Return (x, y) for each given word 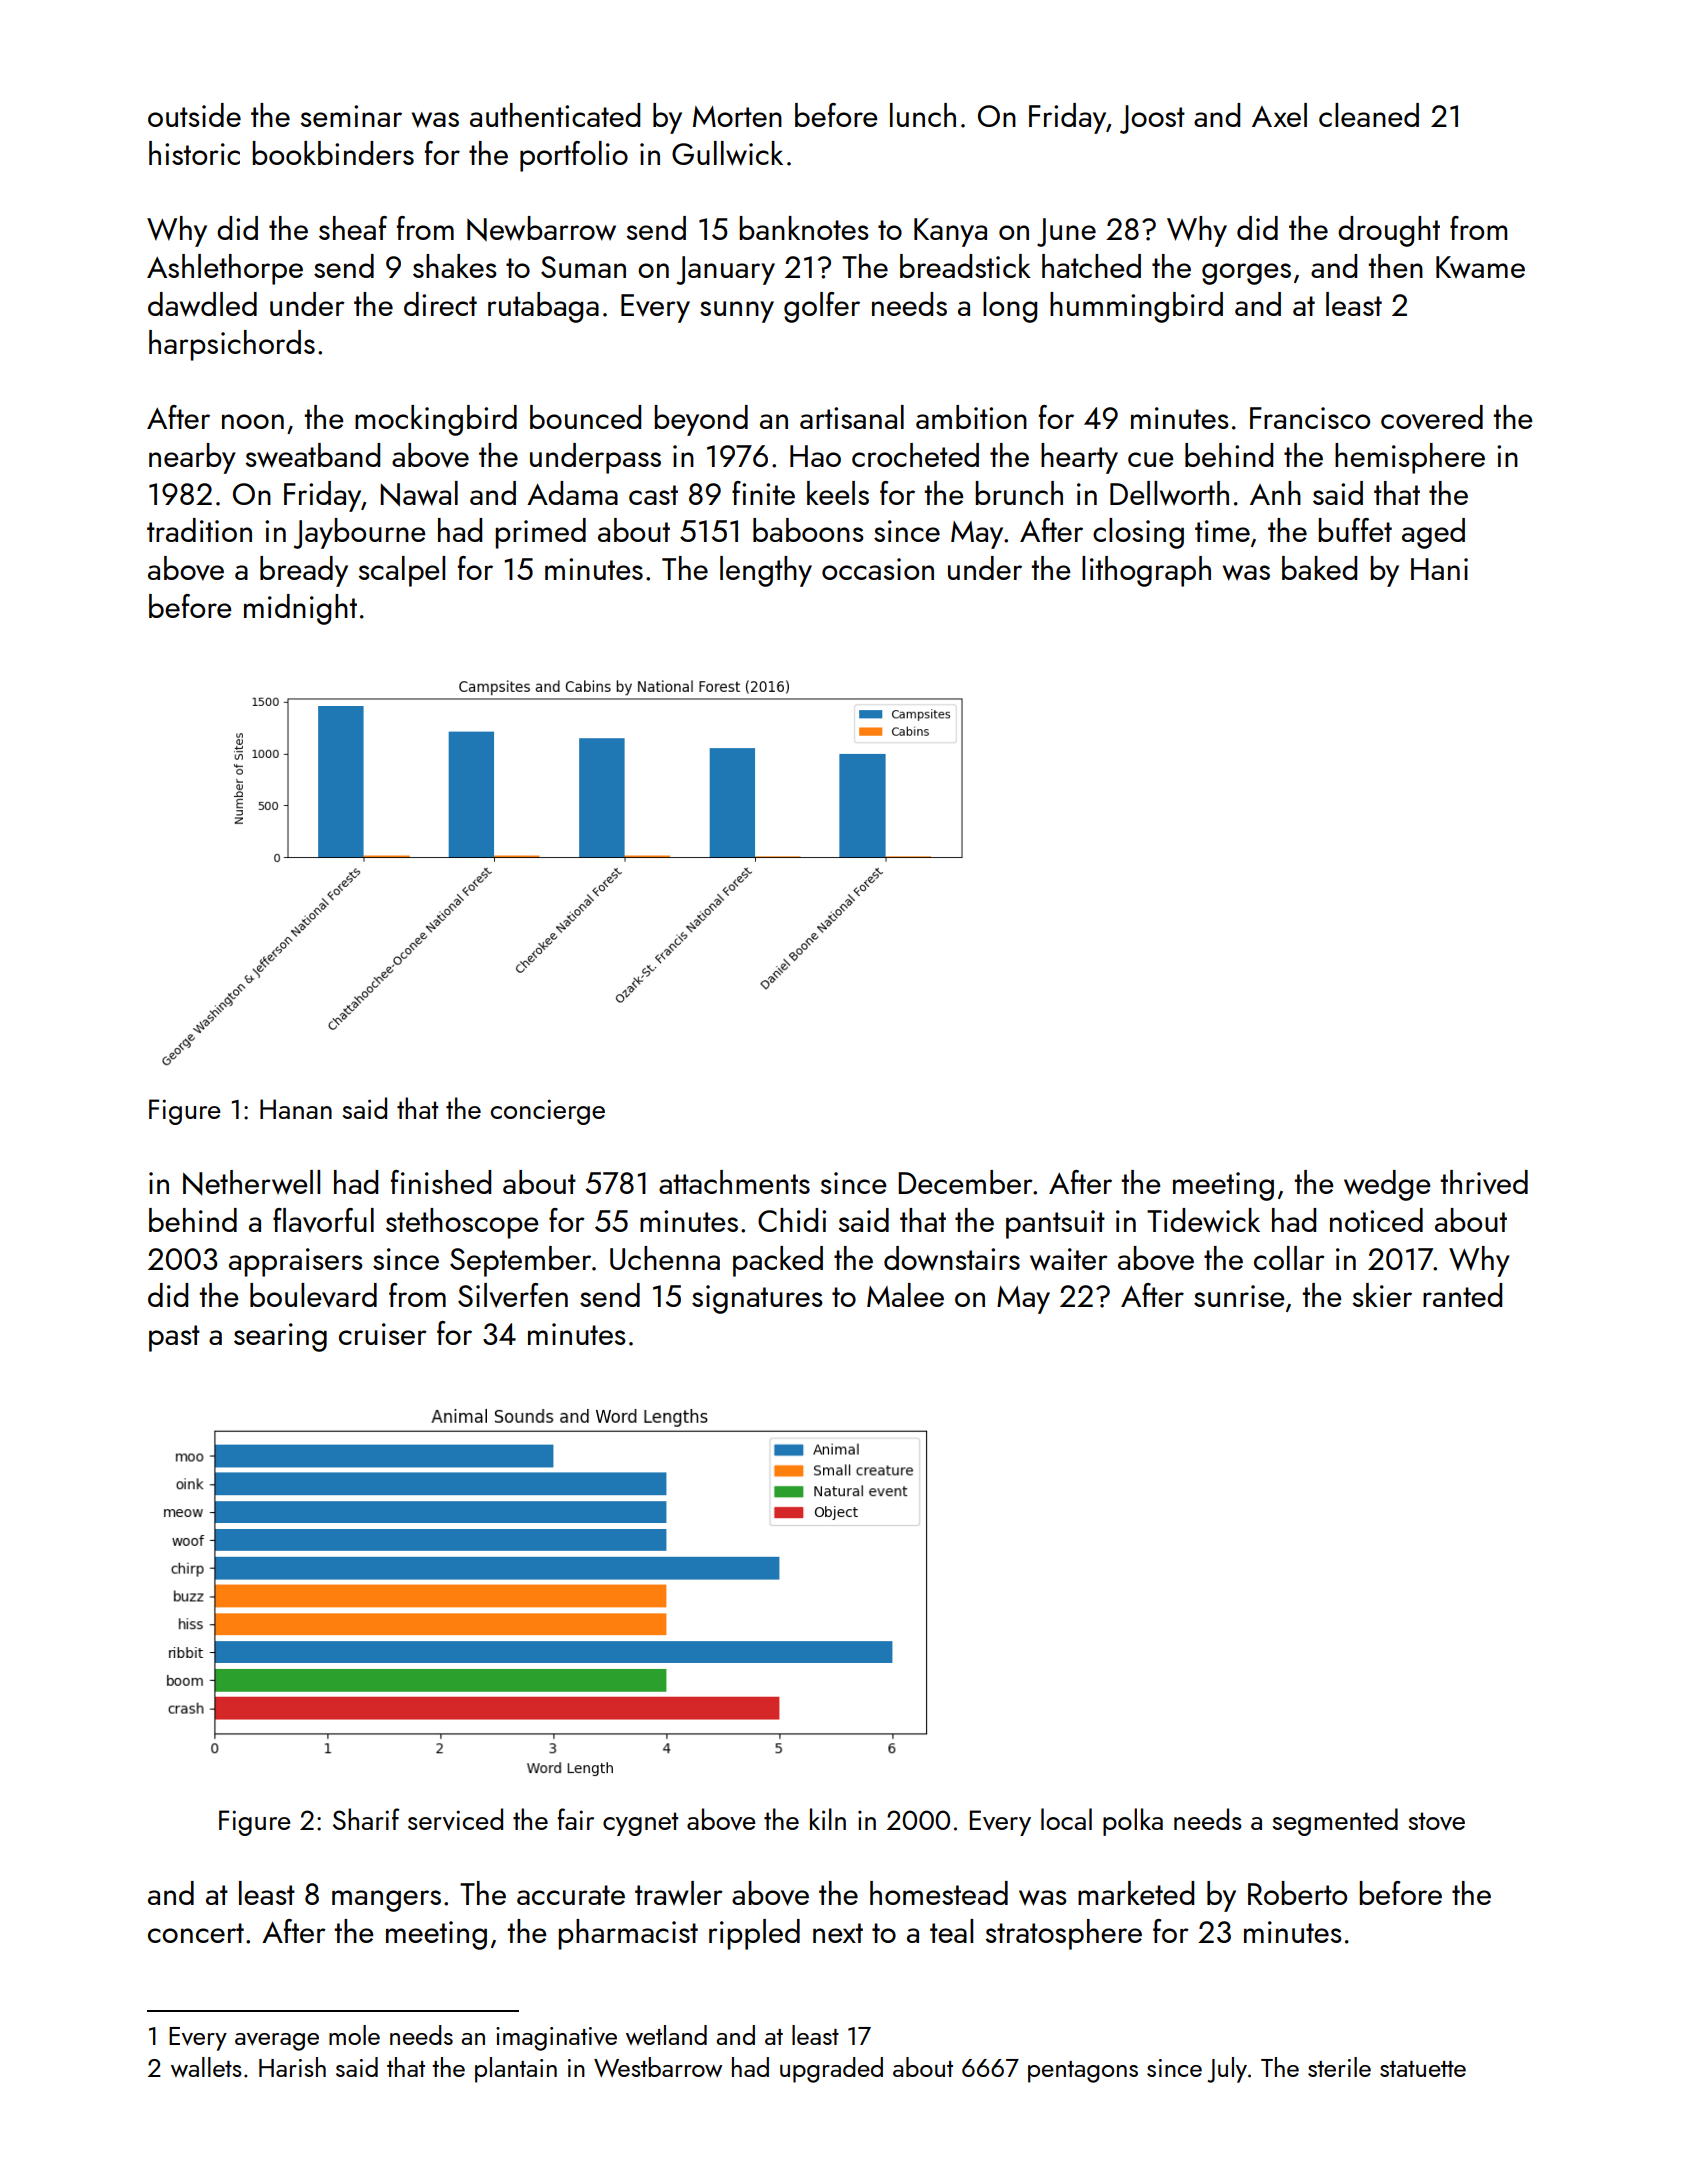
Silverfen (513, 1295)
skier (1382, 1295)
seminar (351, 116)
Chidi (792, 1220)
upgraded (831, 2070)
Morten (737, 116)
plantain (516, 2070)
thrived (1484, 1182)
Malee (905, 1295)
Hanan (296, 1109)
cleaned (1369, 115)
